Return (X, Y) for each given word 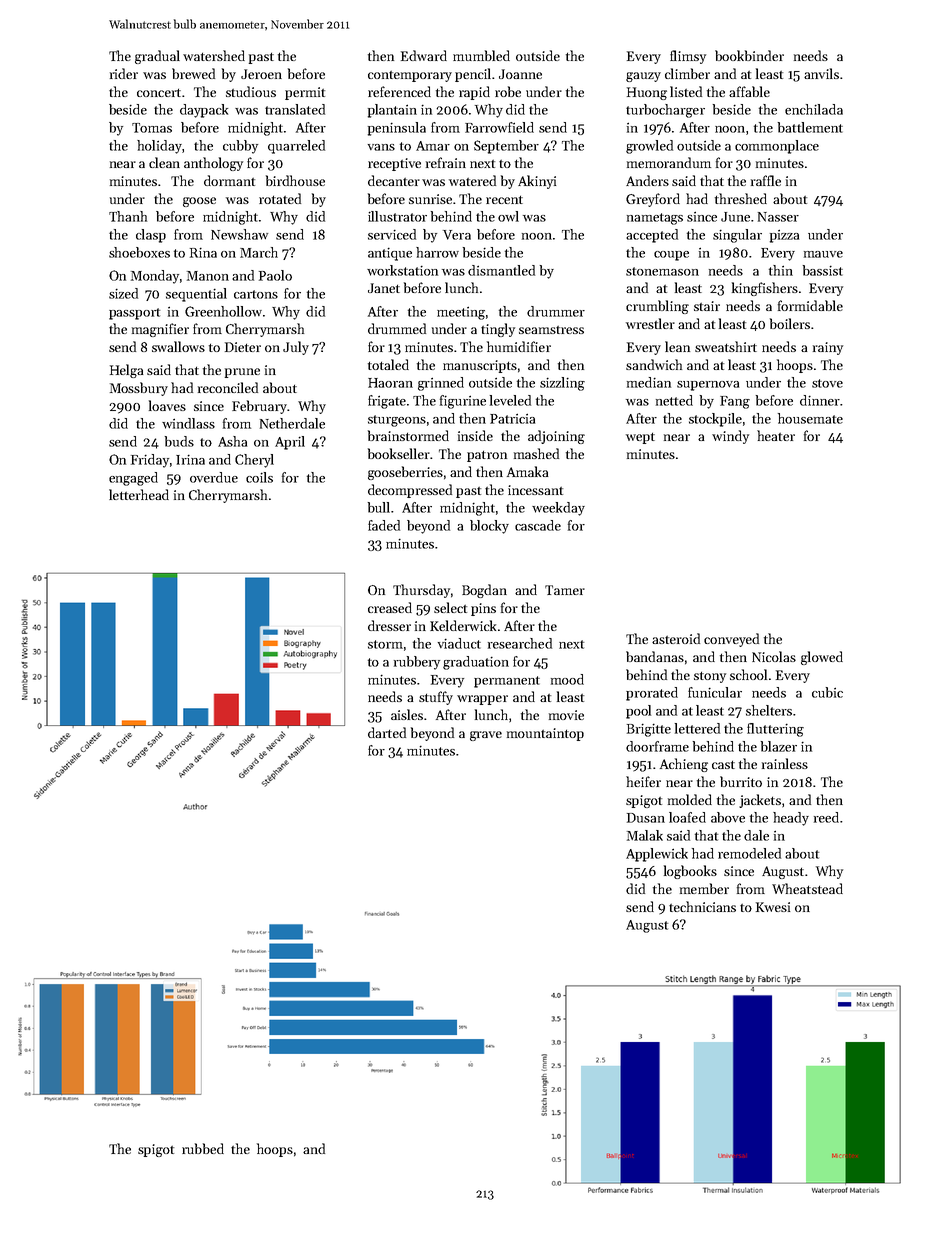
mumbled (481, 55)
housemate (810, 418)
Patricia (512, 418)
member (704, 888)
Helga (126, 371)
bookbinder (749, 55)
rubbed (203, 1148)
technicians (702, 906)
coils (259, 477)
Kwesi (773, 907)
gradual (157, 57)
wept (640, 438)
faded (384, 525)
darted (387, 732)
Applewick (657, 855)
